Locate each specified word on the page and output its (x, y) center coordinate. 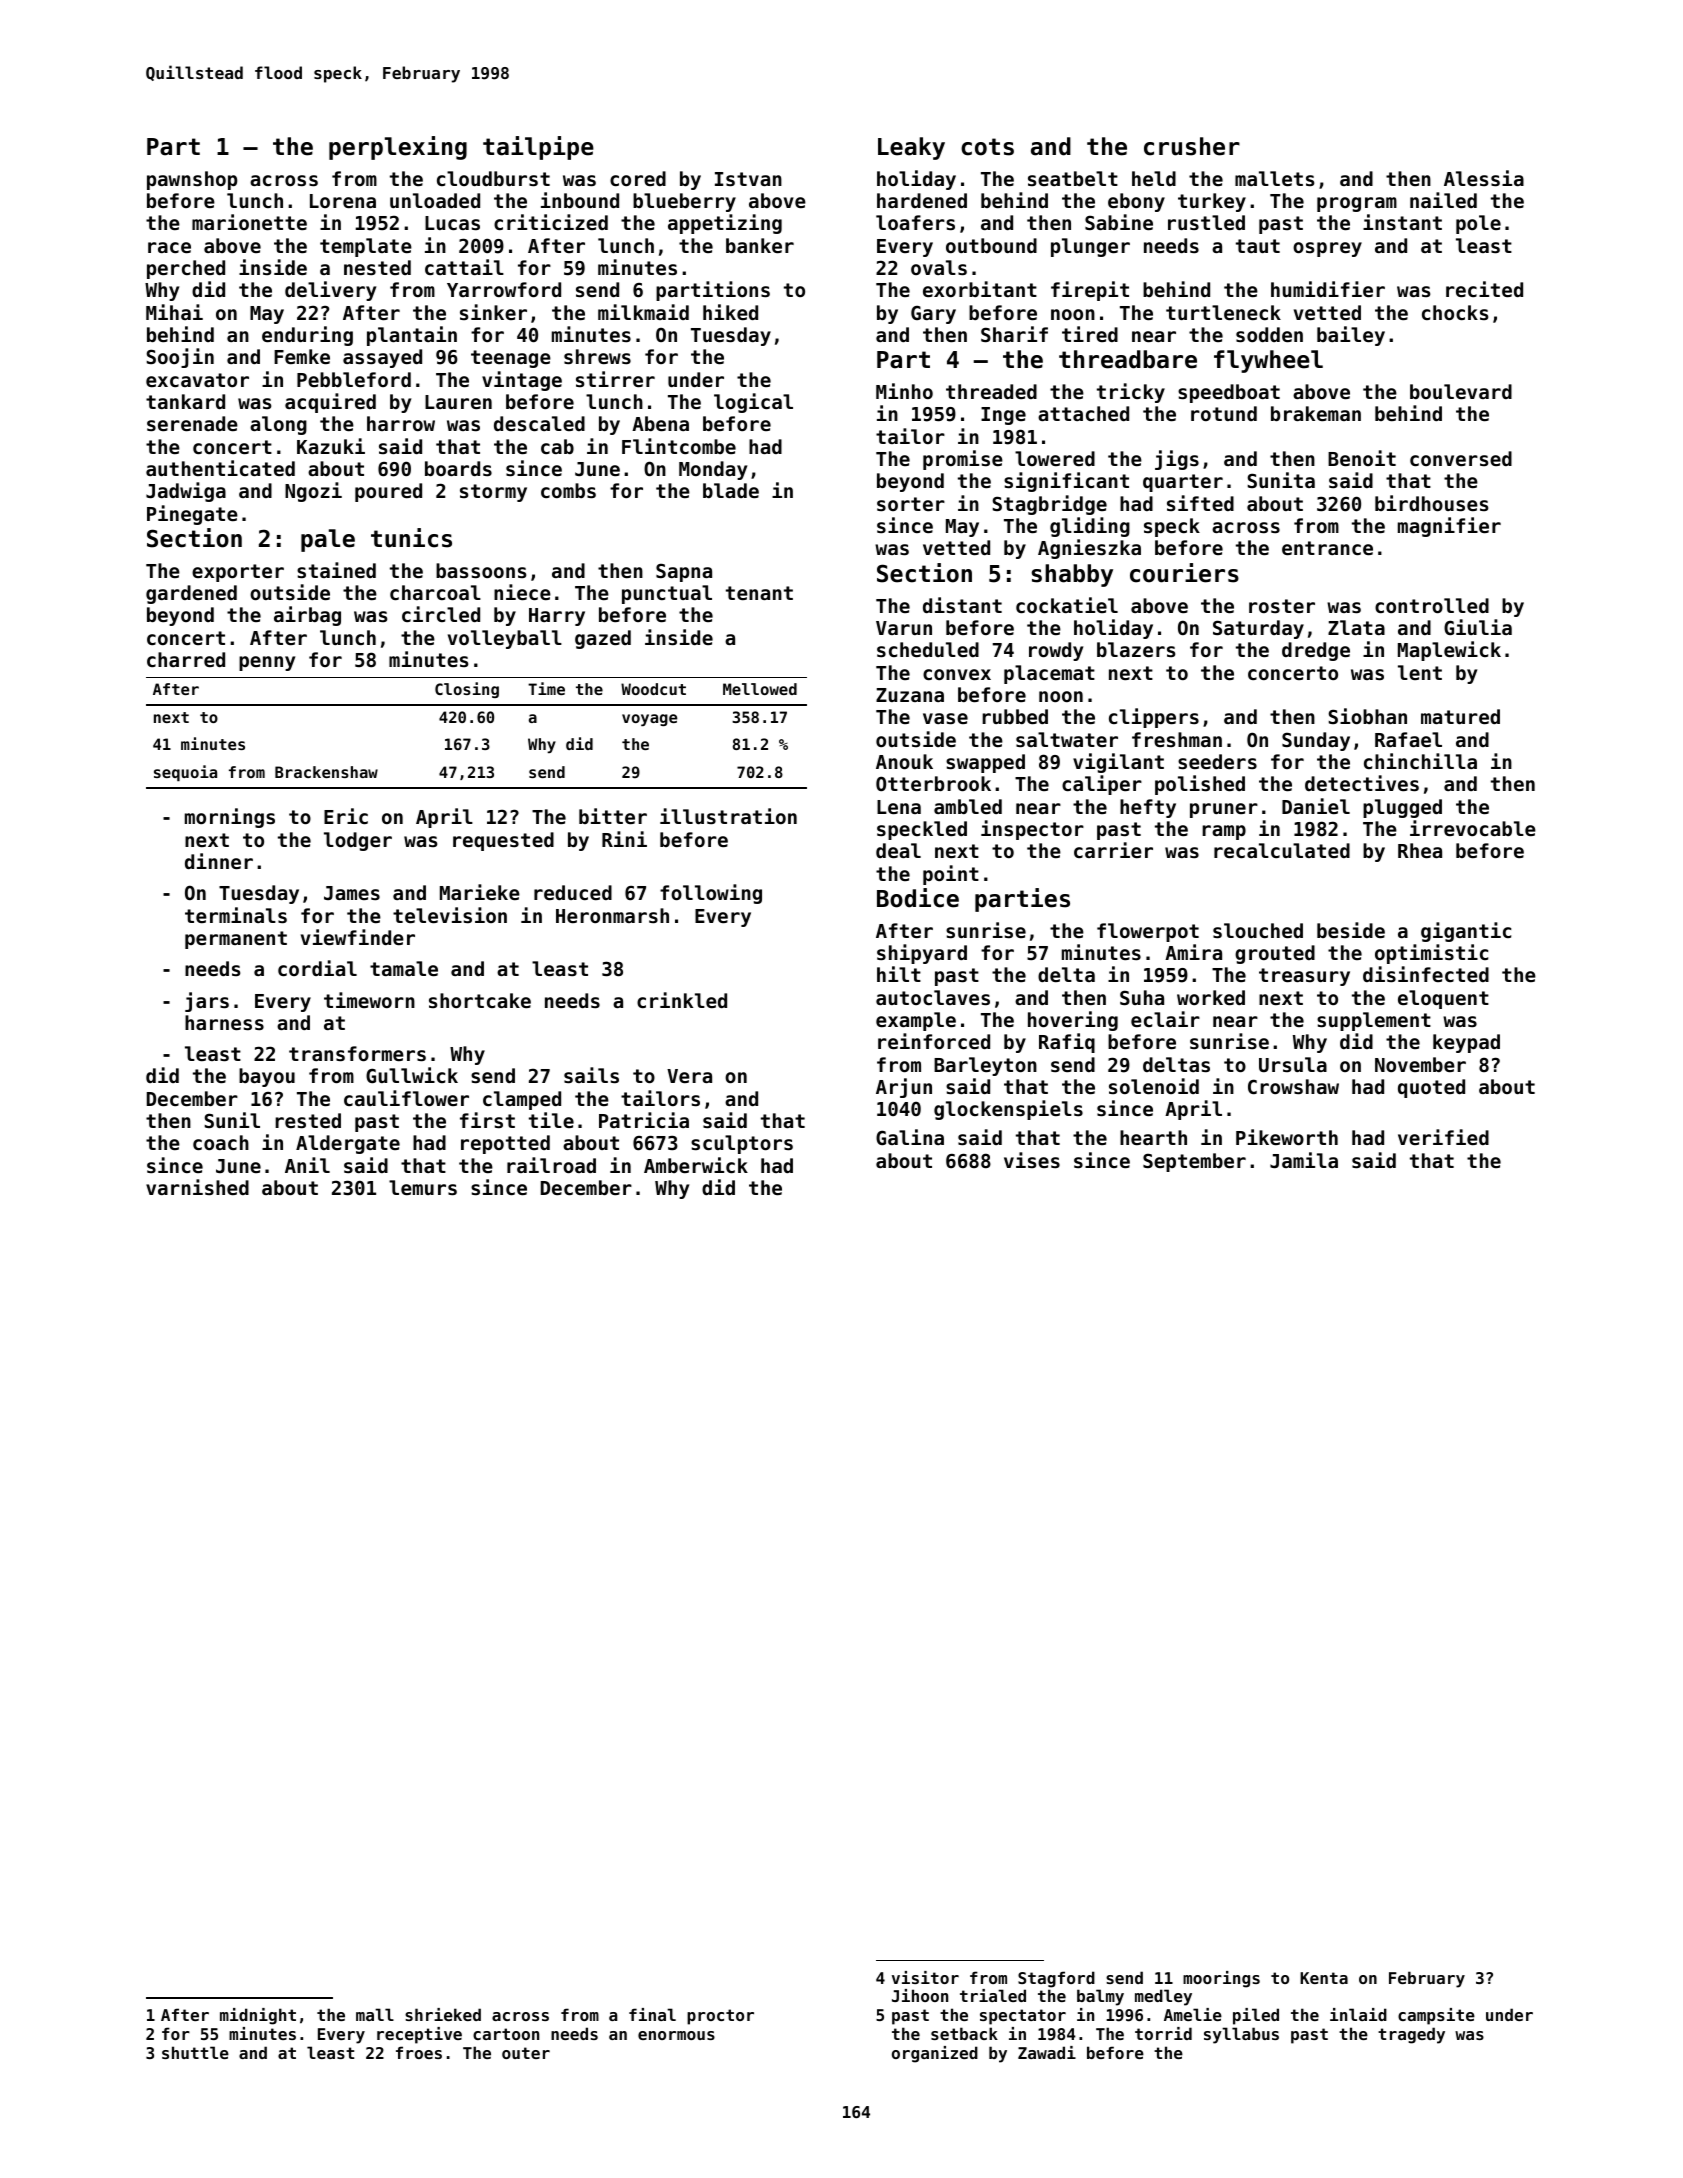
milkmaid (643, 312)
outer (526, 2053)
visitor (925, 1977)
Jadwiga (186, 492)
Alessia (1484, 178)
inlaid (1358, 2014)
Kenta (1324, 1978)
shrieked (443, 2014)
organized (935, 2054)
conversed (1461, 458)
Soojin (180, 358)
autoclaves (933, 997)
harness (224, 1023)
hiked (730, 312)
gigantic (1466, 932)
